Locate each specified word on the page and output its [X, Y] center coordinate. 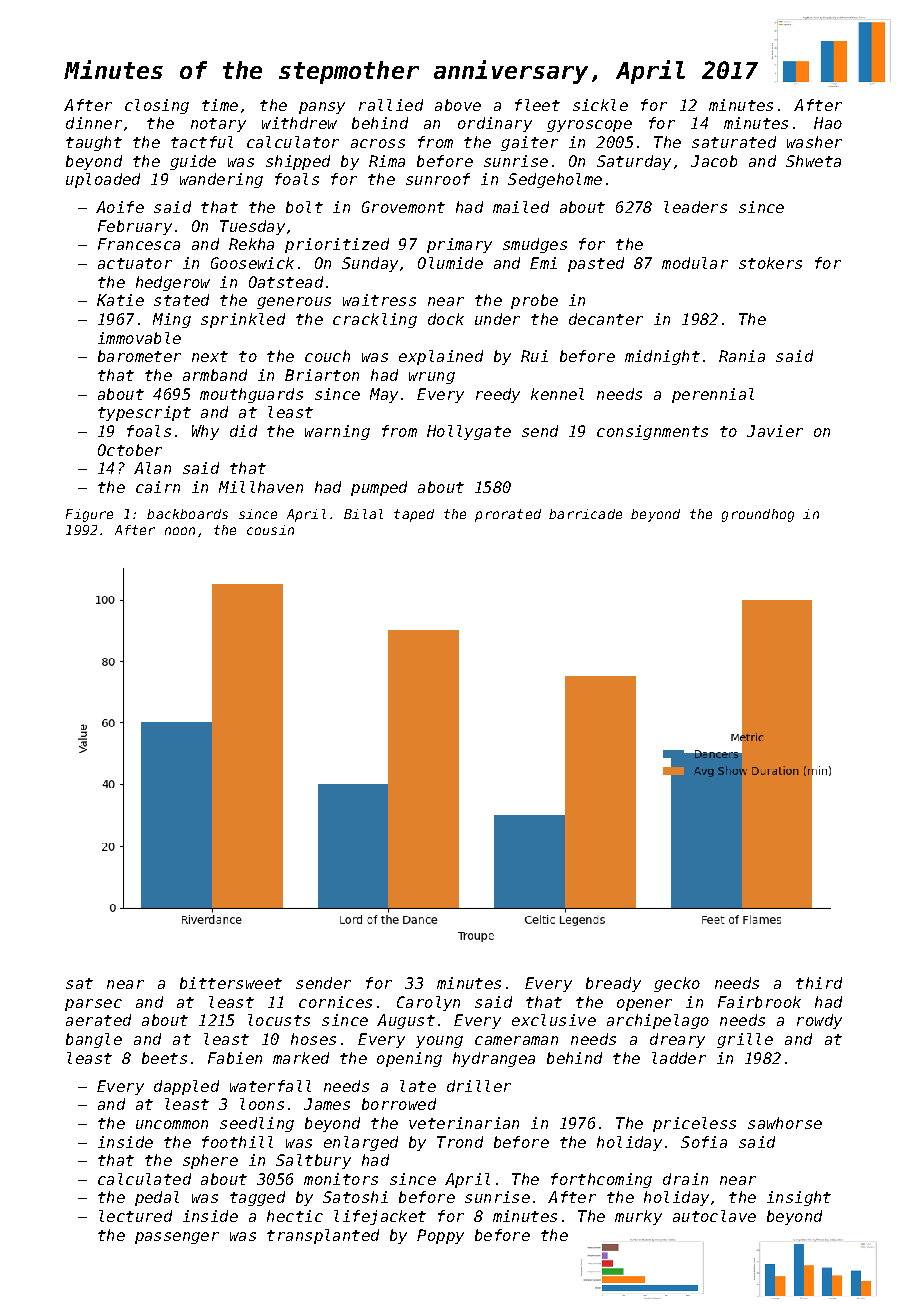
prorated [508, 515]
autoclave [714, 1216]
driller [479, 1086]
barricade [585, 514]
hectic [295, 1216]
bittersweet [231, 983]
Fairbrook [759, 1002]
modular [695, 263]
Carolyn [428, 1003]
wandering [221, 180]
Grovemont [403, 207]
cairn [158, 487]
